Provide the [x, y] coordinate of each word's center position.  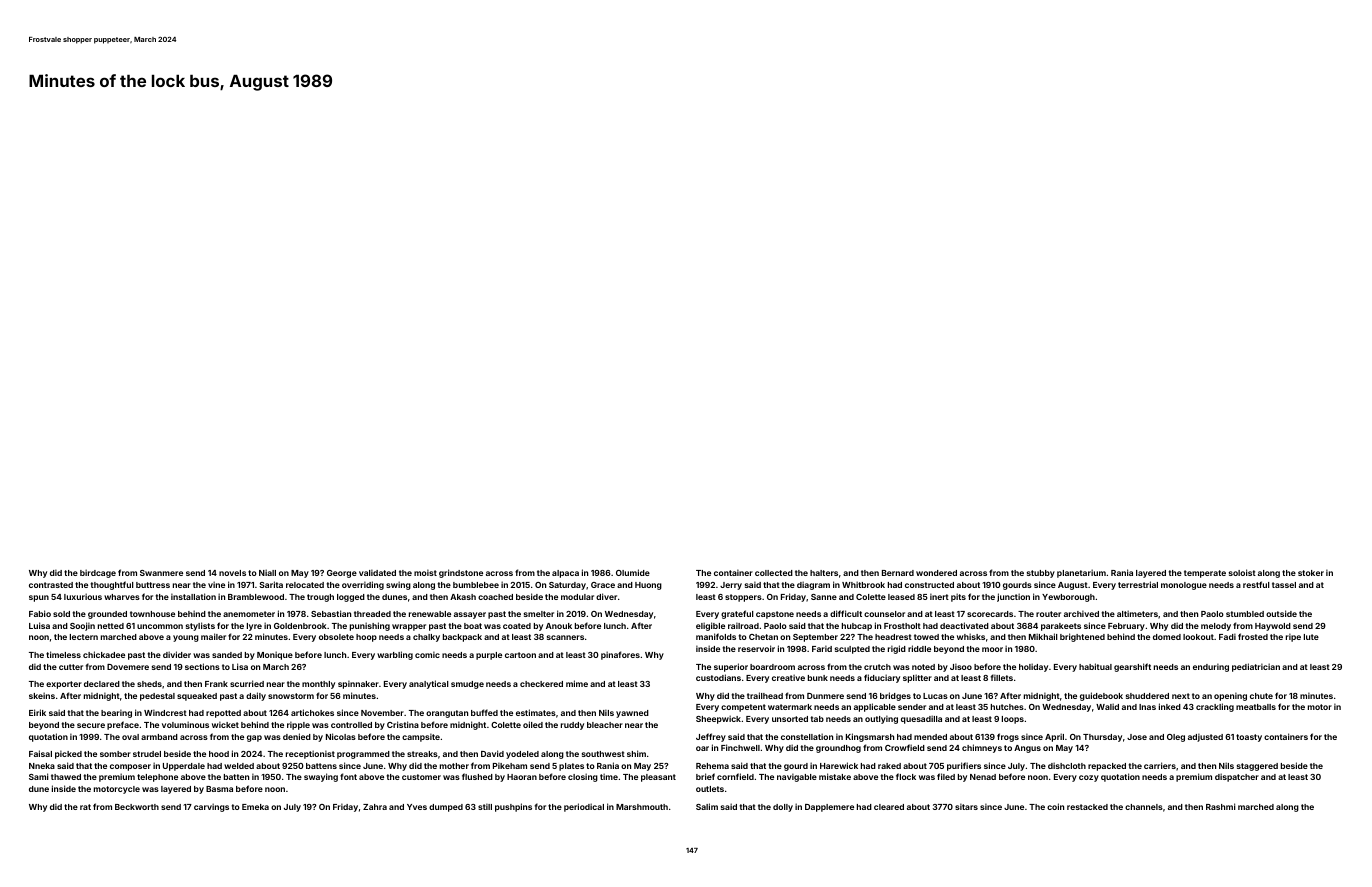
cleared [889, 807]
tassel [1284, 585]
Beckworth [137, 807]
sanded [227, 655]
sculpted [852, 650]
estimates [536, 712]
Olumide [633, 572]
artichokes [312, 712]
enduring [1211, 667]
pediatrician [1256, 667]
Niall [267, 572]
